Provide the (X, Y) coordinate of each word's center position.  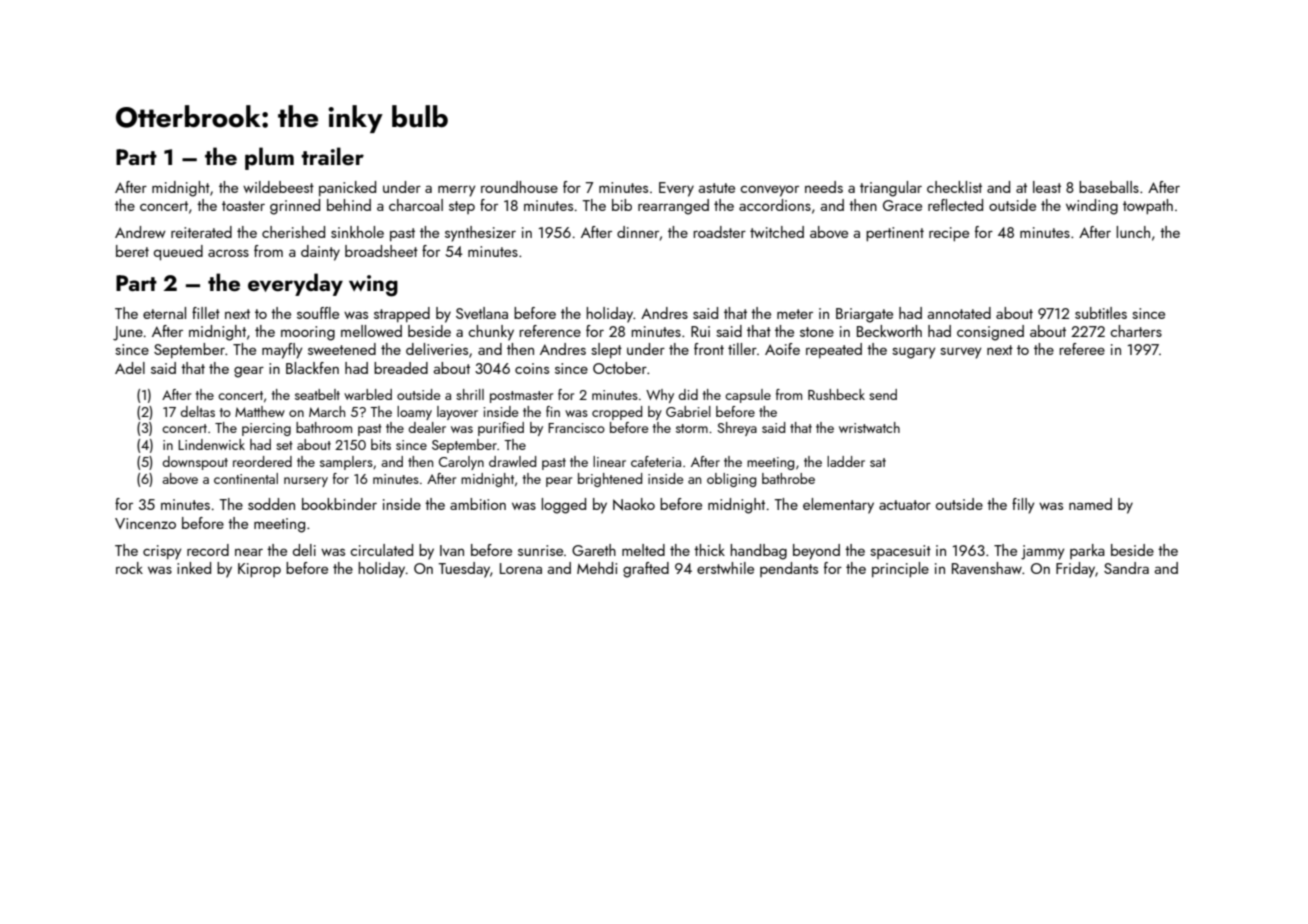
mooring (308, 333)
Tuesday (464, 570)
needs (824, 187)
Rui (700, 331)
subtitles (1101, 313)
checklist (954, 187)
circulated (381, 550)
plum (269, 158)
